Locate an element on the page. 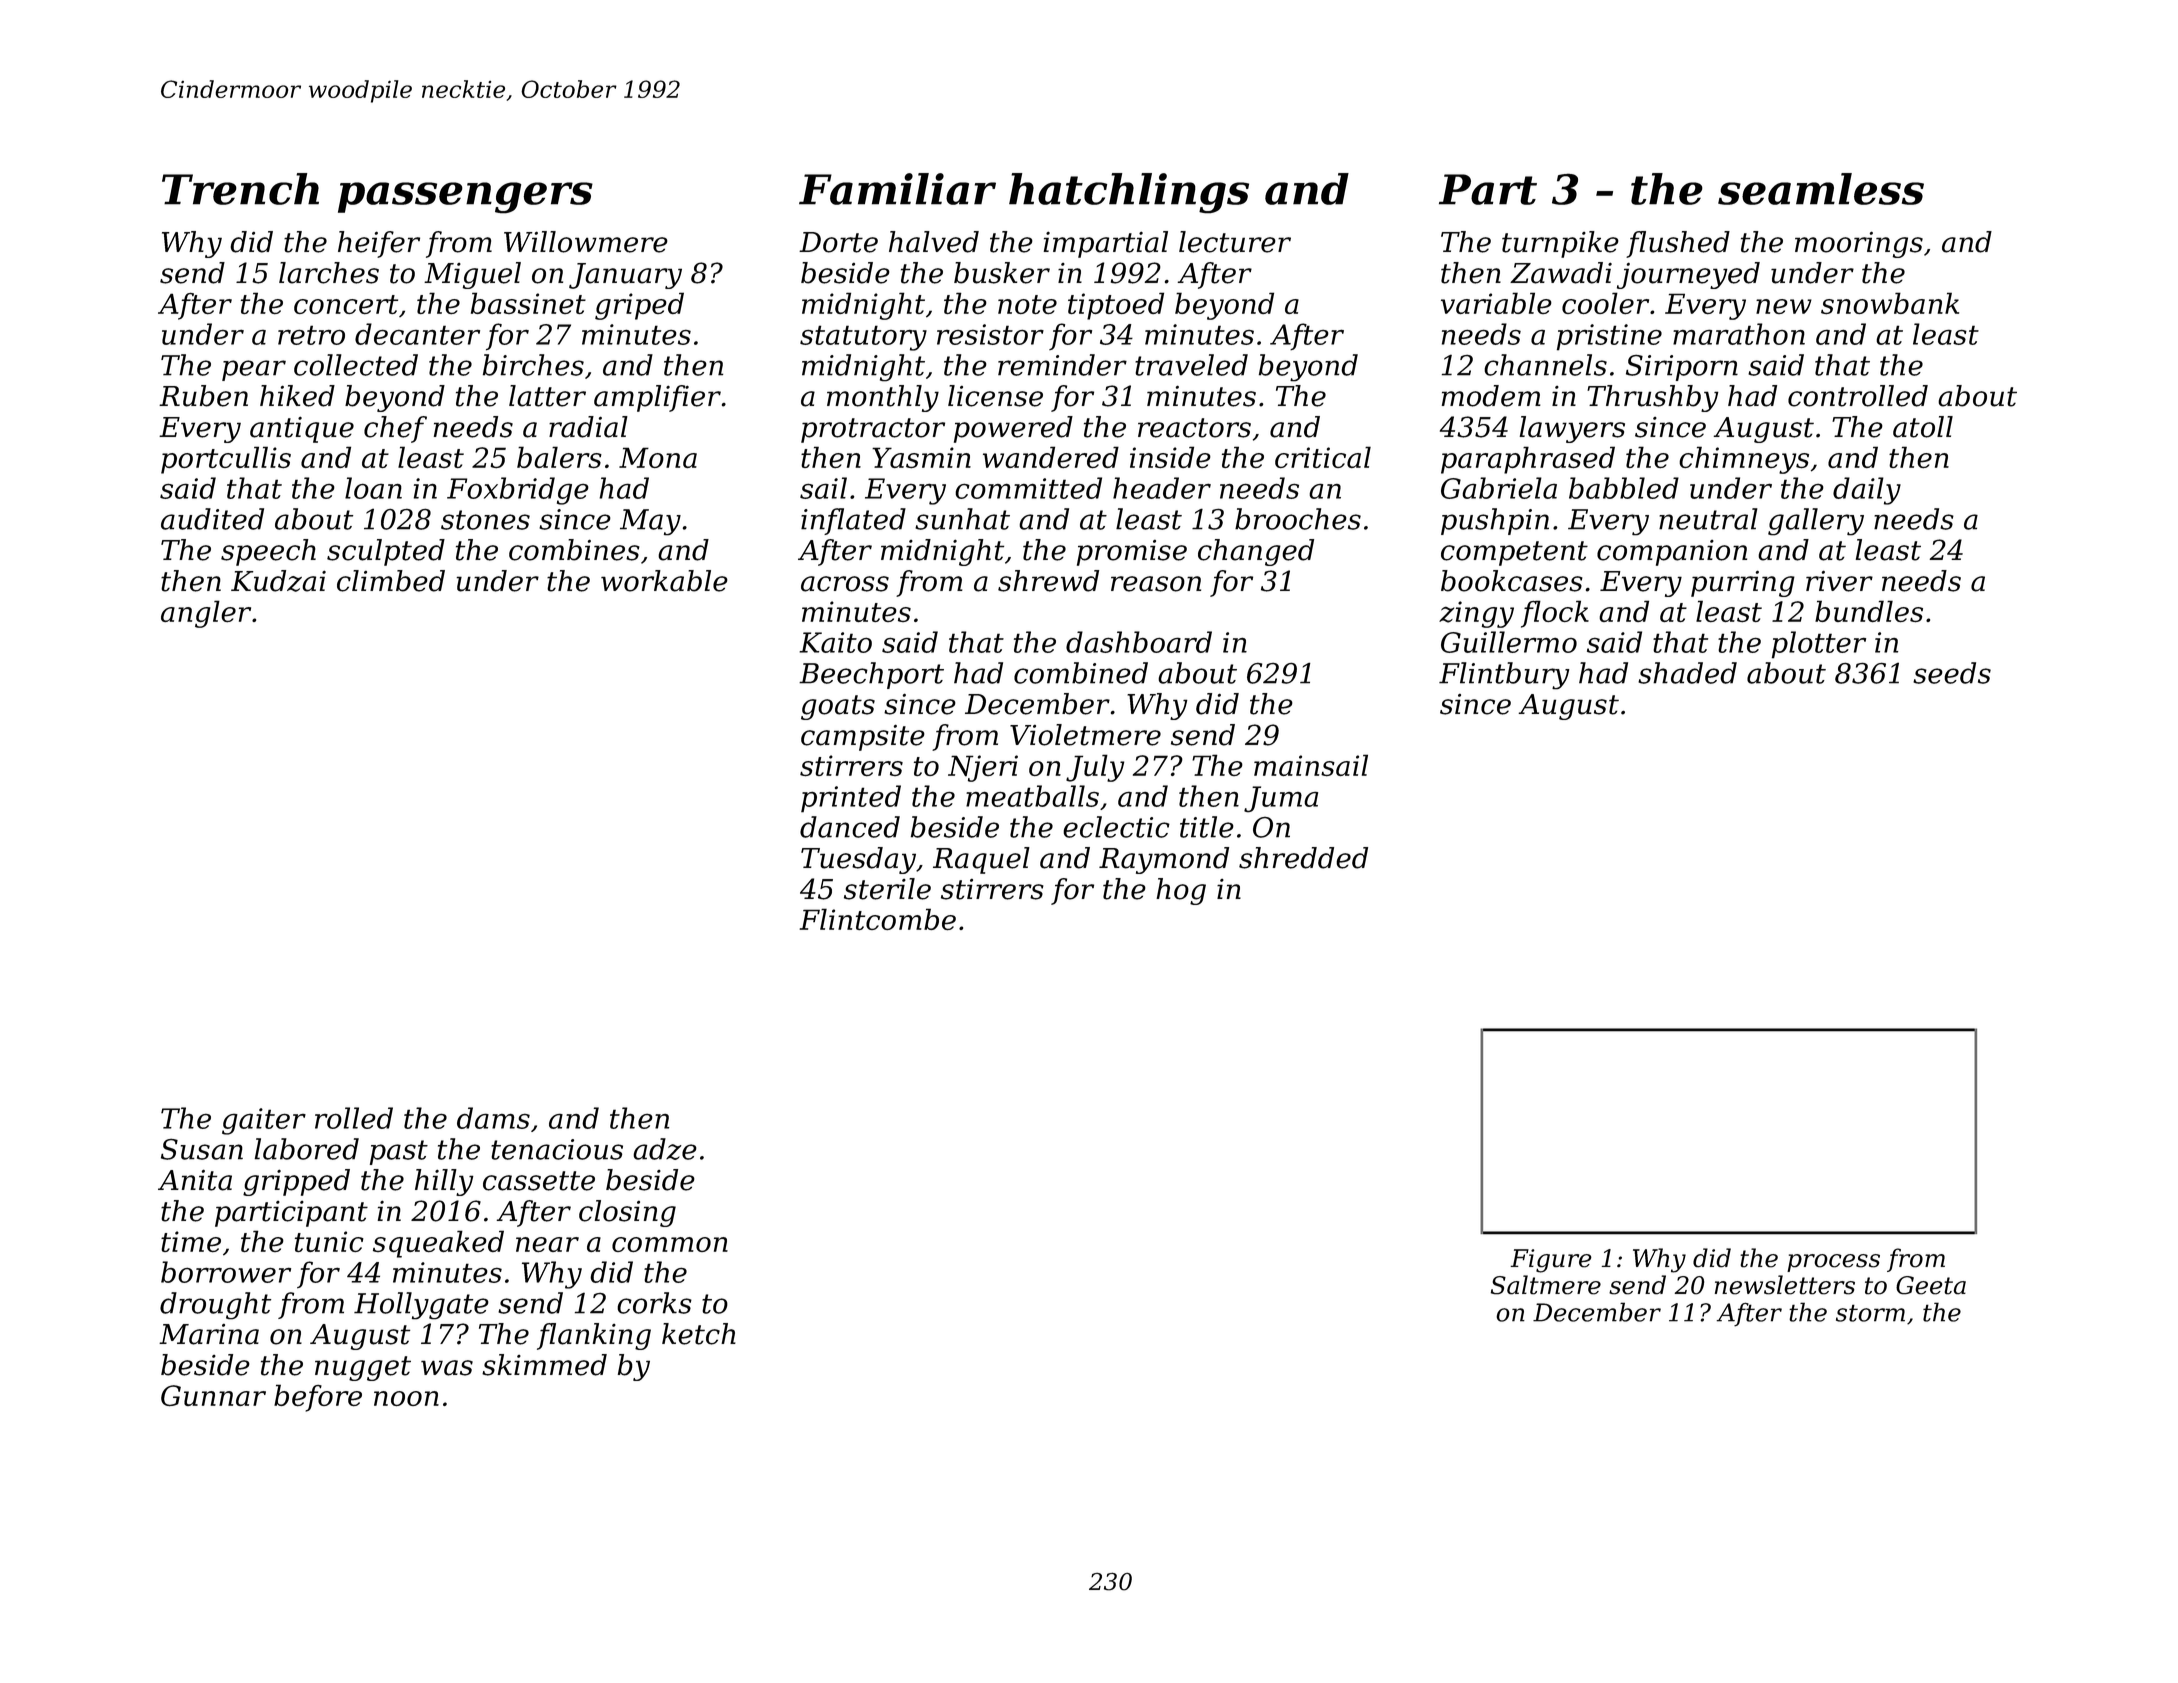 This image has width=2178, height=1683. Flintcombe is located at coordinates (877, 919).
